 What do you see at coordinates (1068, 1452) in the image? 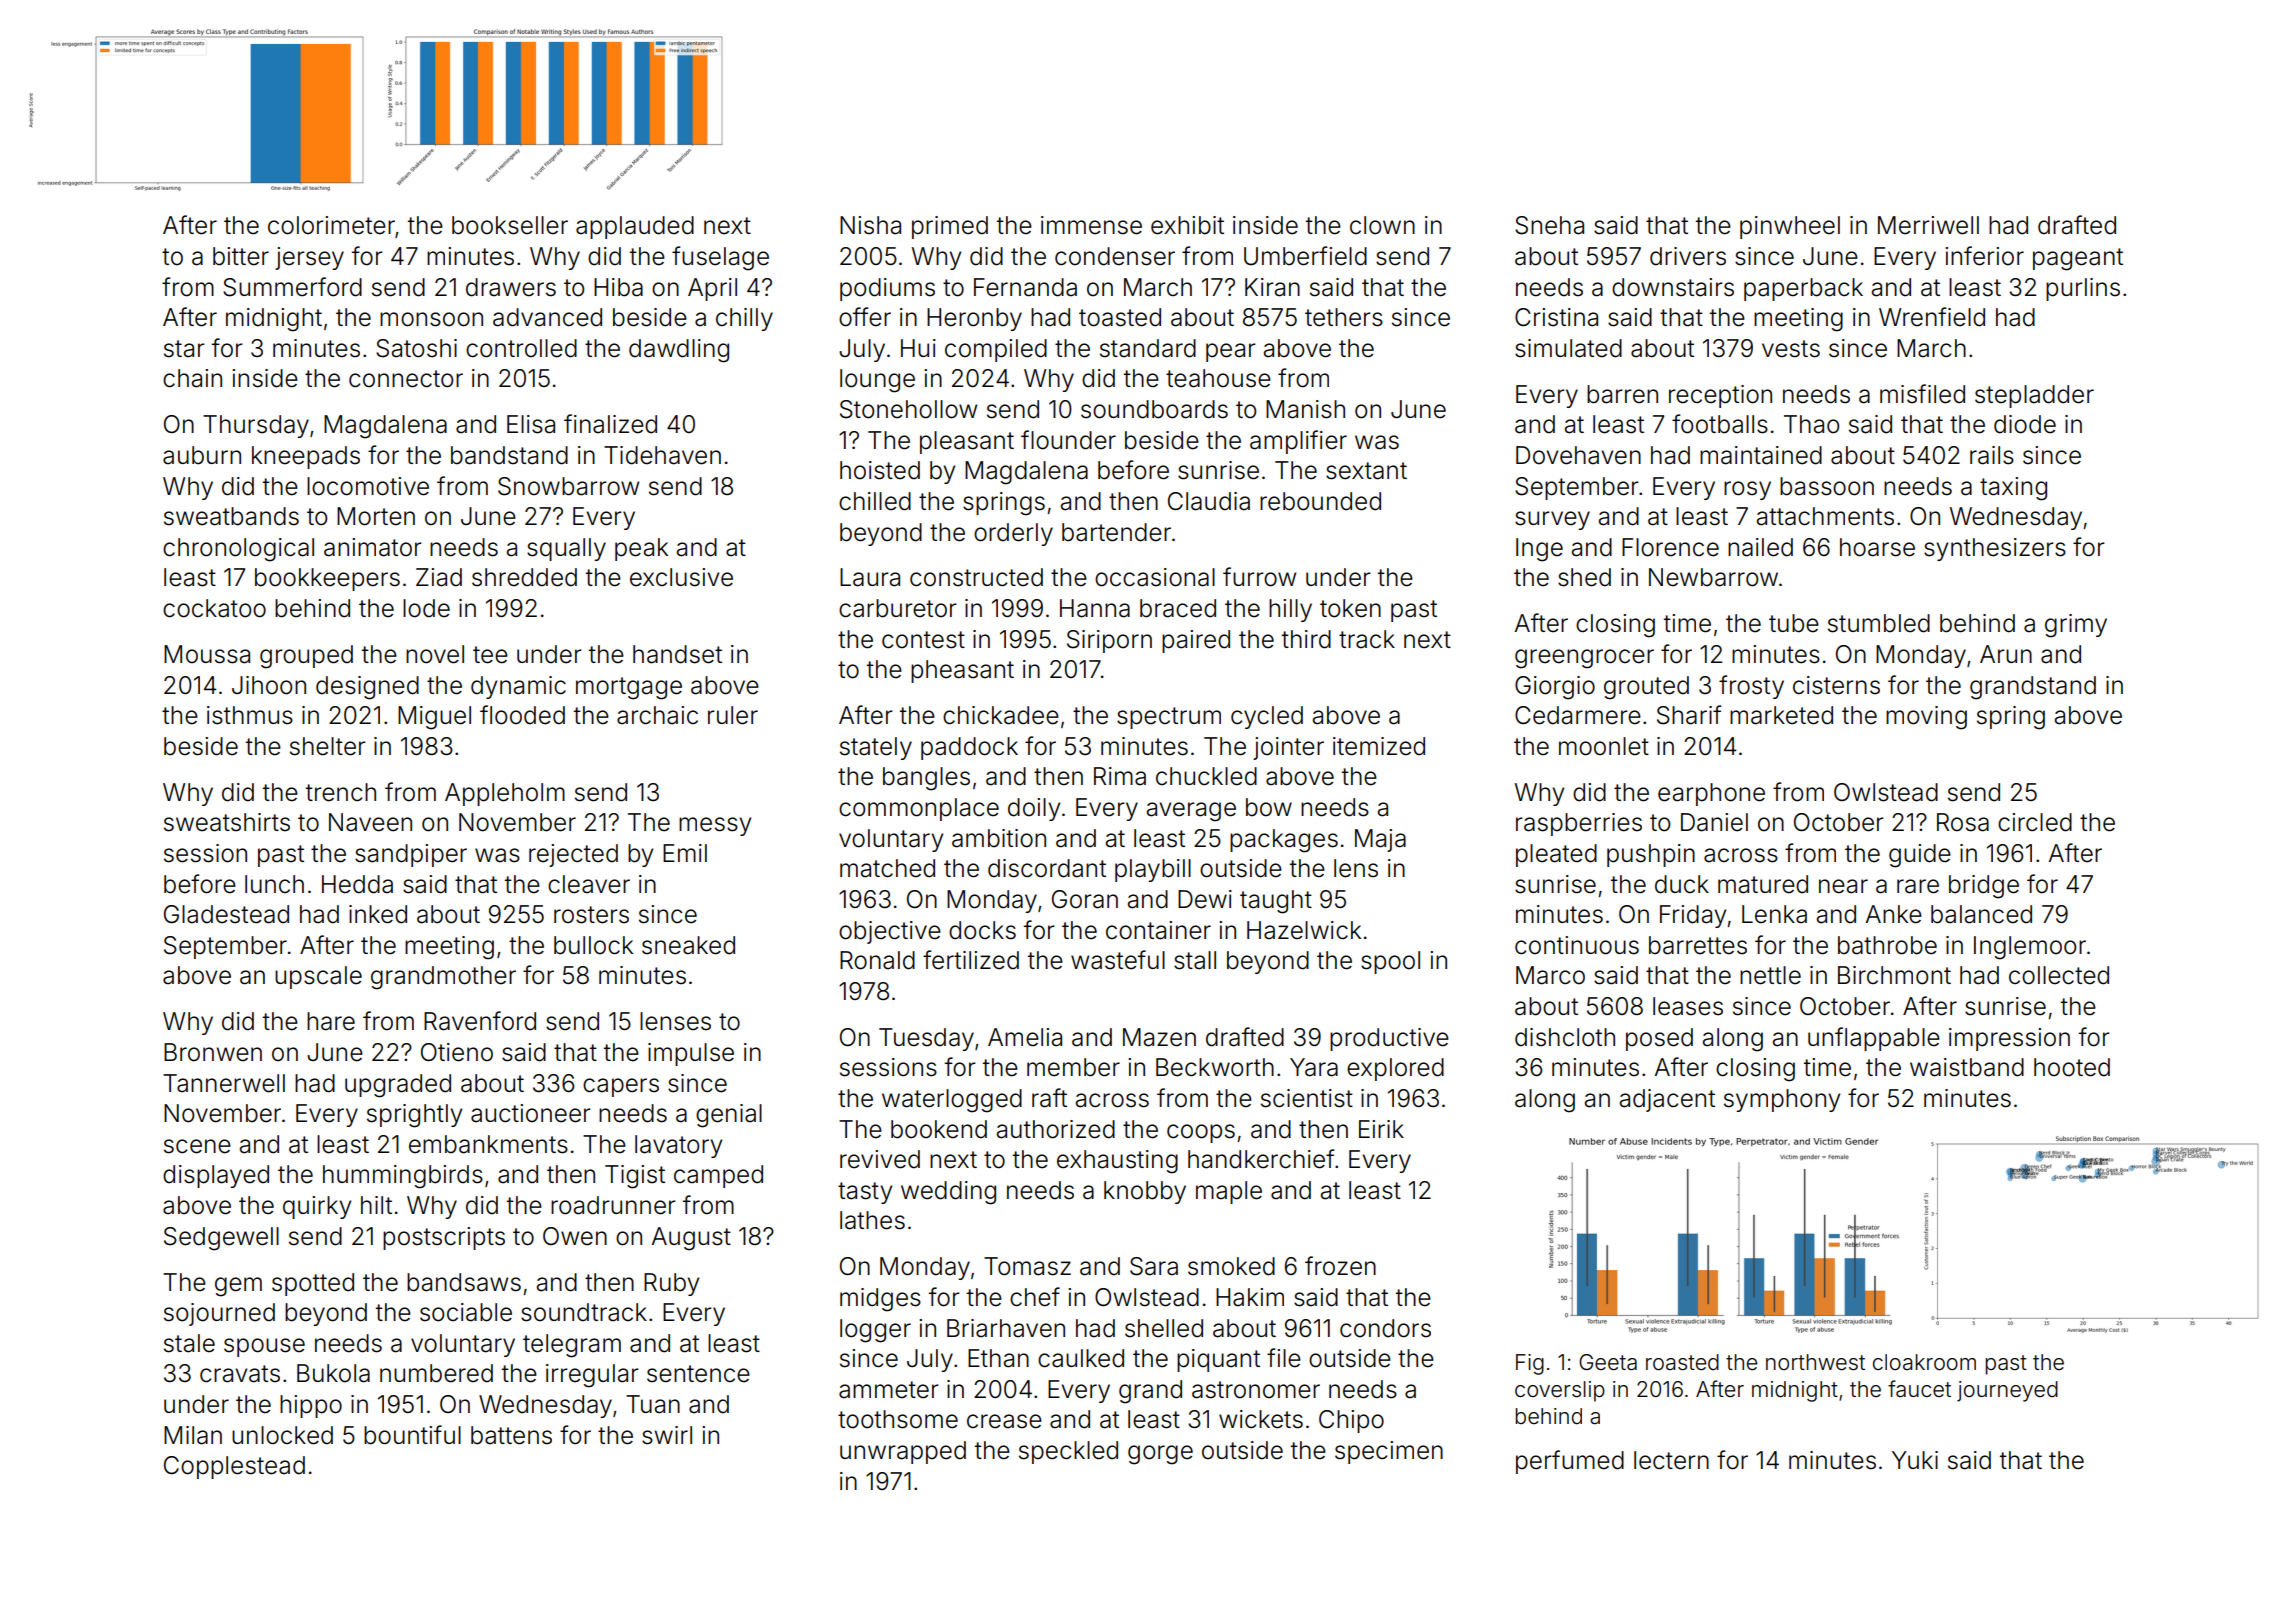
I see `speckled` at bounding box center [1068, 1452].
